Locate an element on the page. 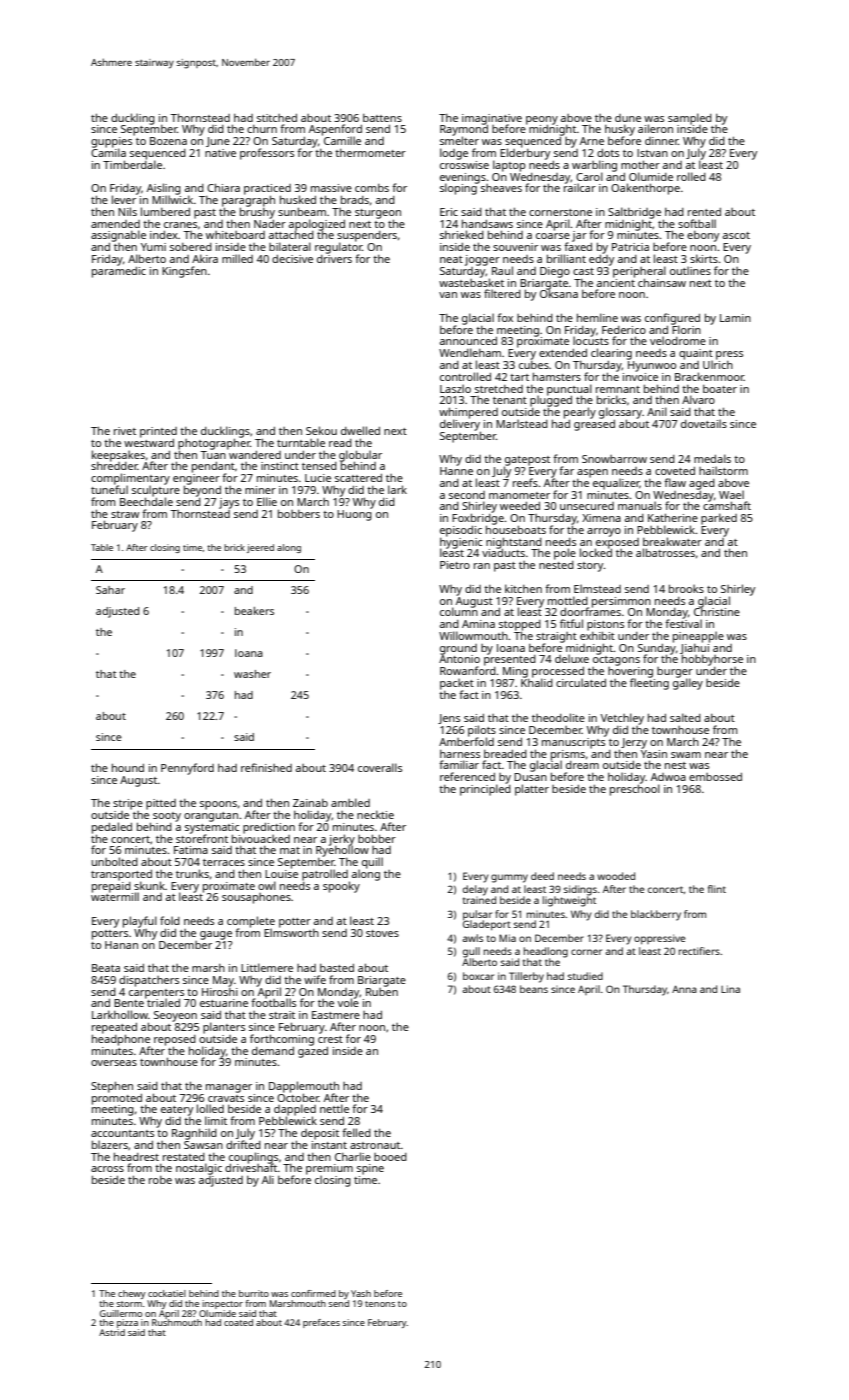 The width and height of the page is (849, 1400). souvenir is located at coordinates (515, 247).
